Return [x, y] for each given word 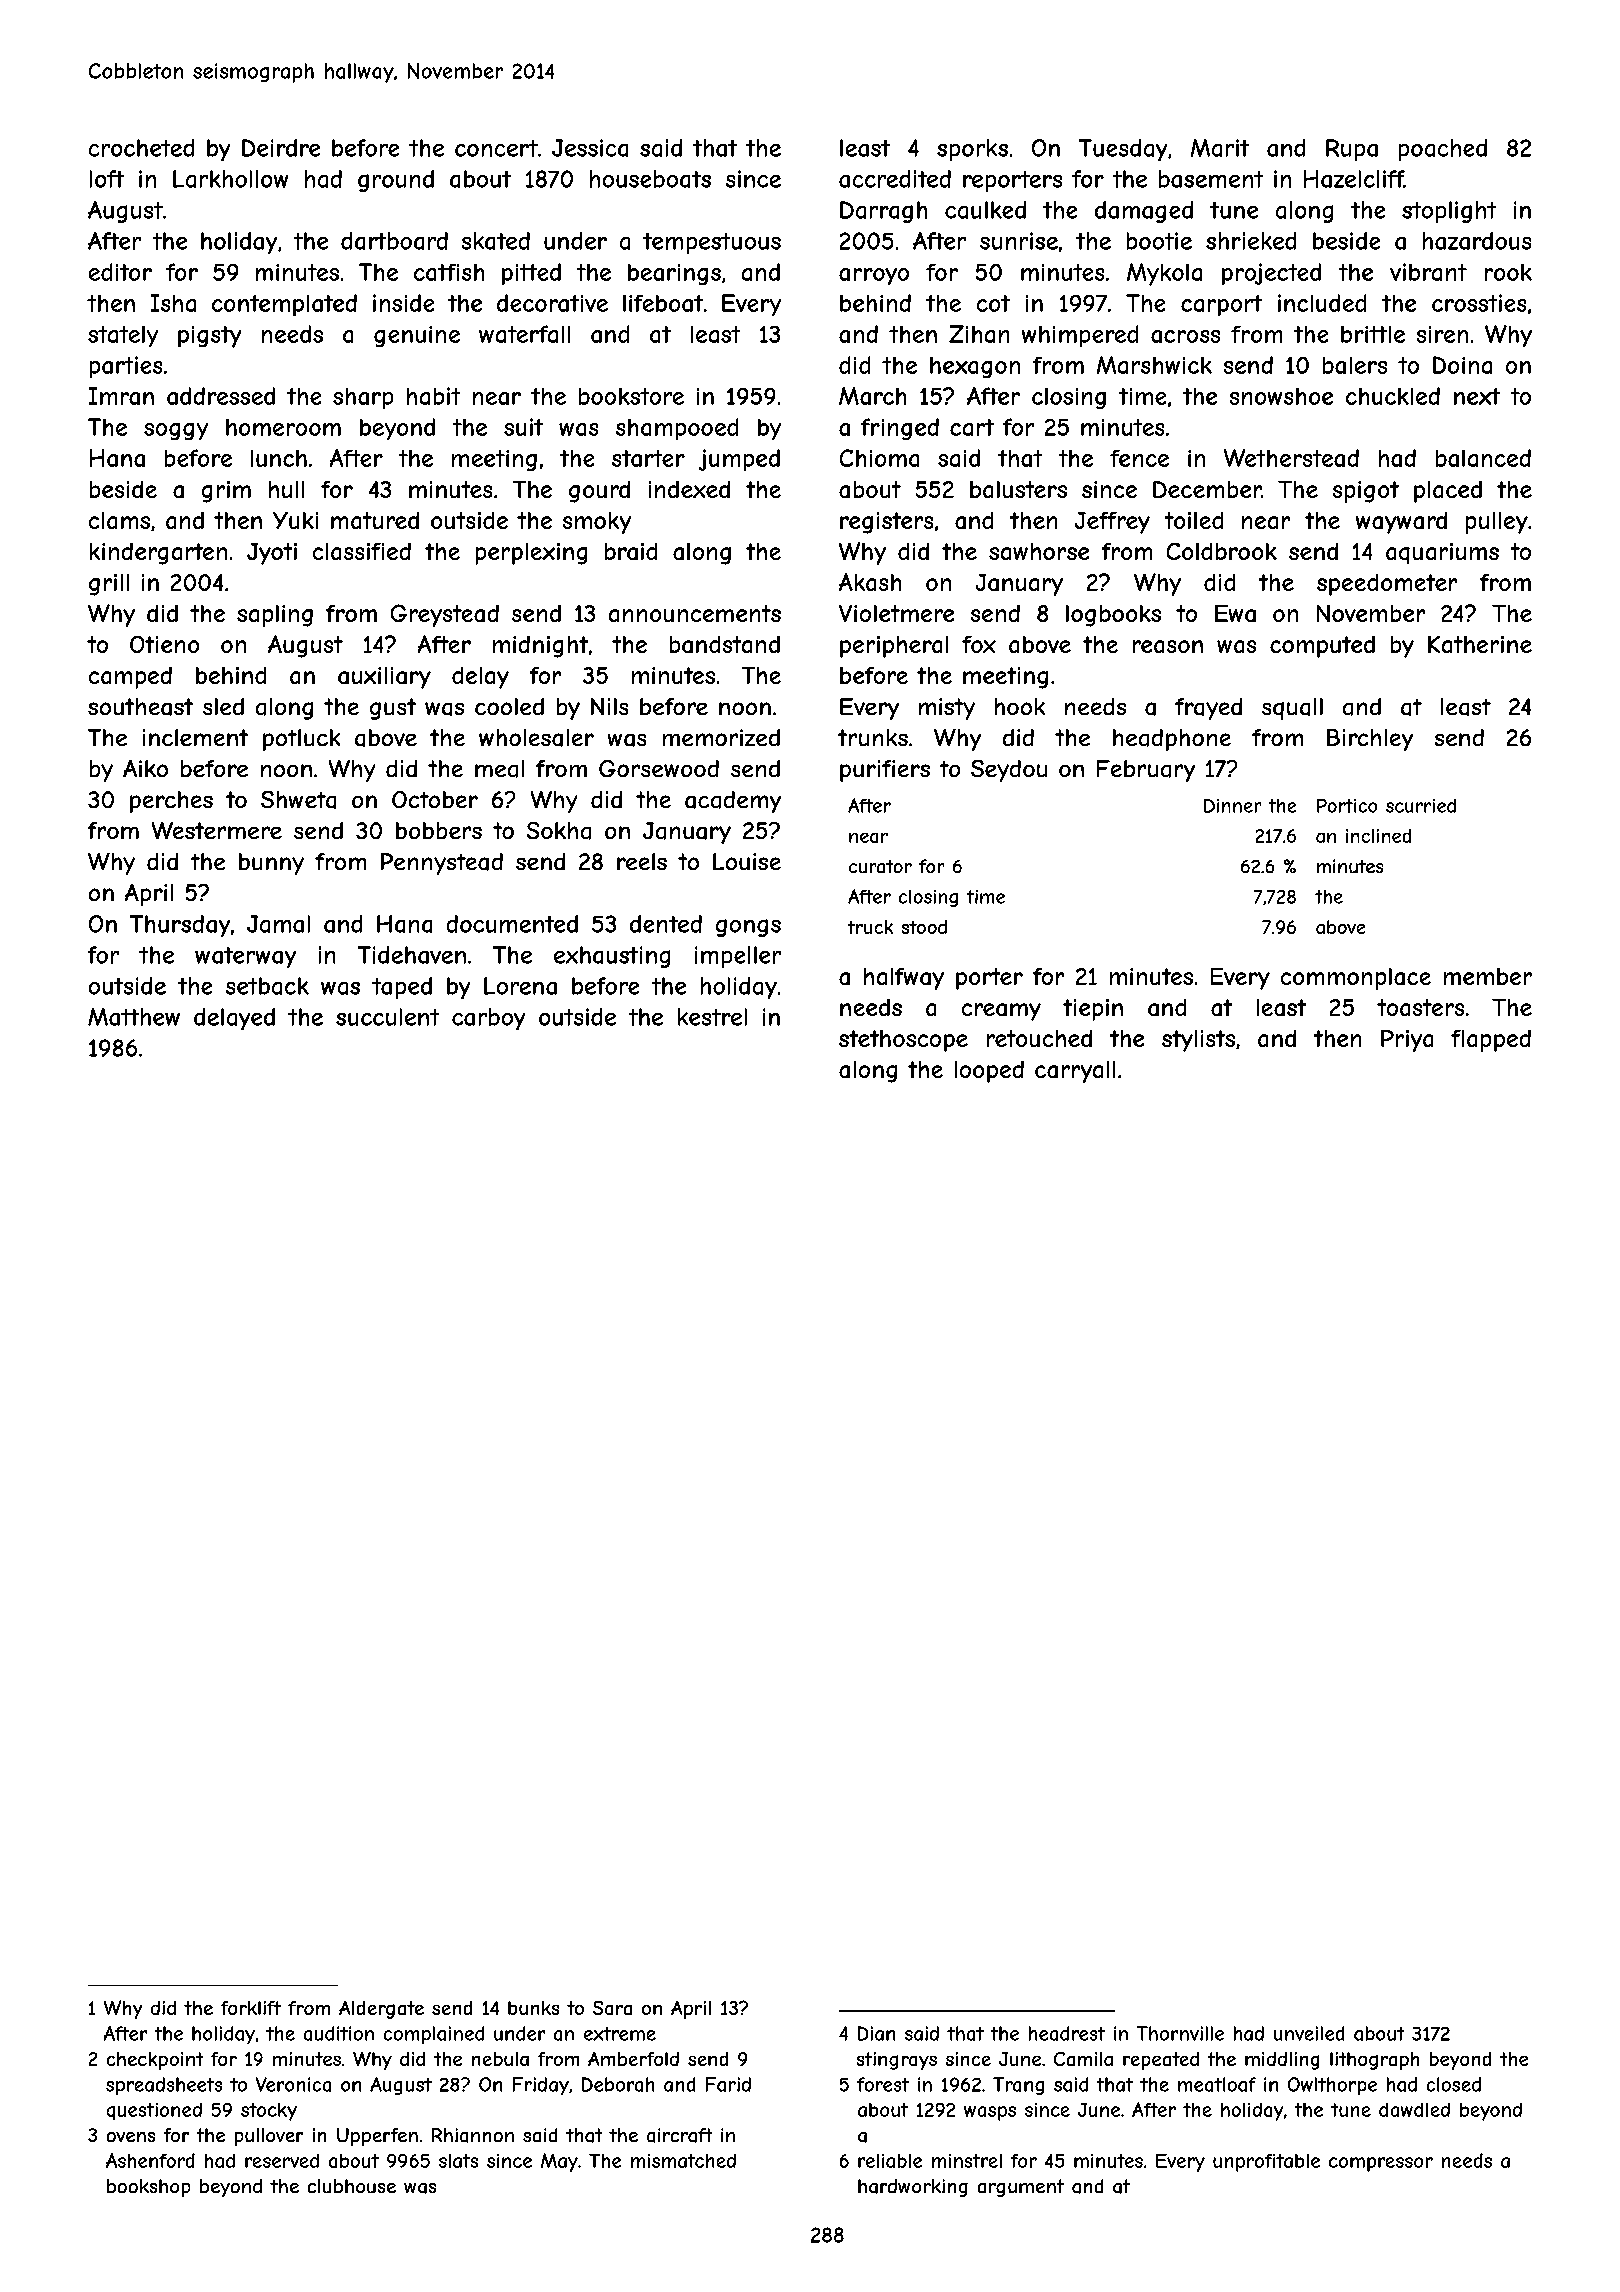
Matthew [134, 1017]
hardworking [913, 2188]
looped [989, 1072]
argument [1021, 2188]
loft [107, 179]
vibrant [1428, 272]
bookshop [148, 2188]
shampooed [677, 429]
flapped [1491, 1041]
